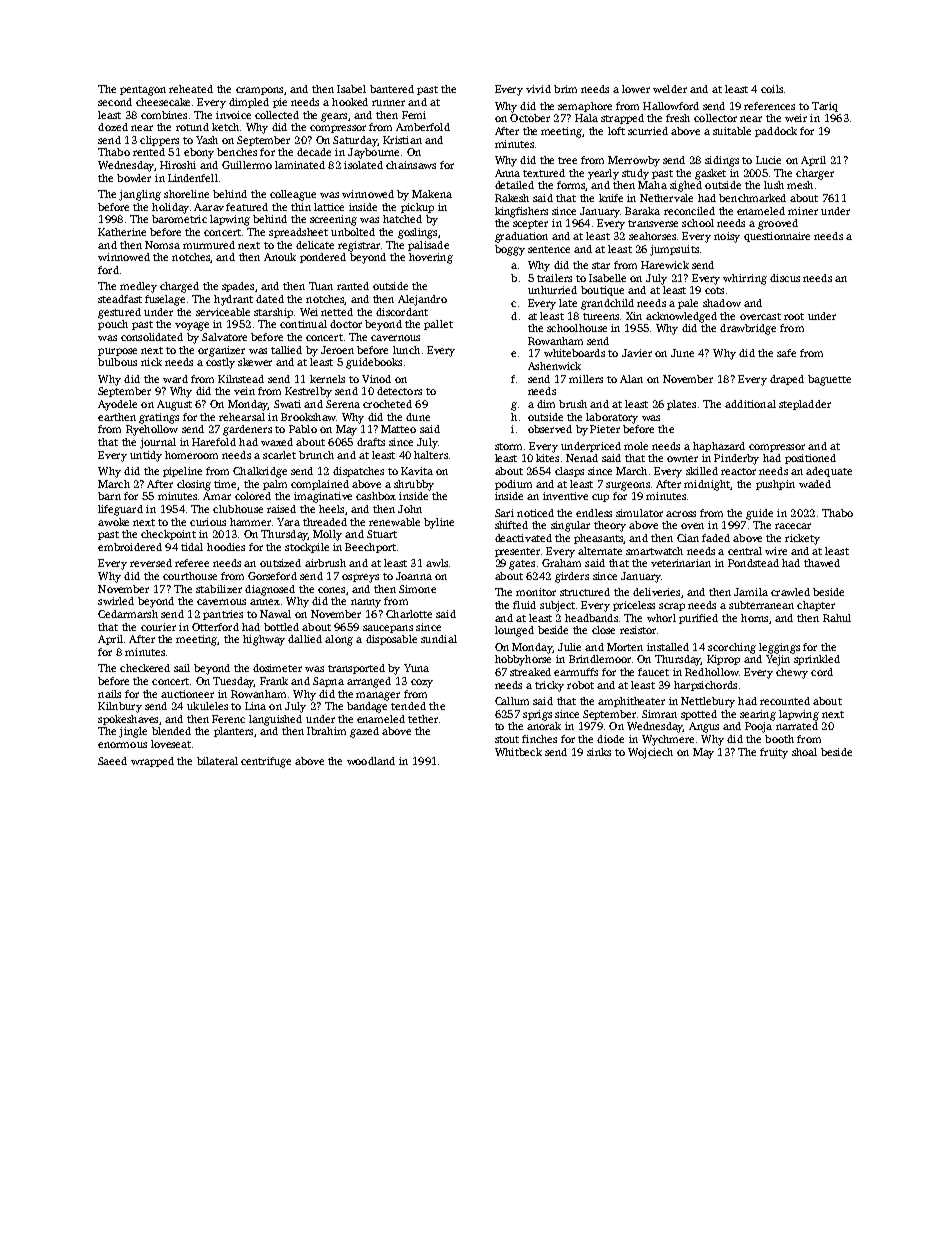 The width and height of the image is (952, 1233). I want to click on discus, so click(785, 278).
